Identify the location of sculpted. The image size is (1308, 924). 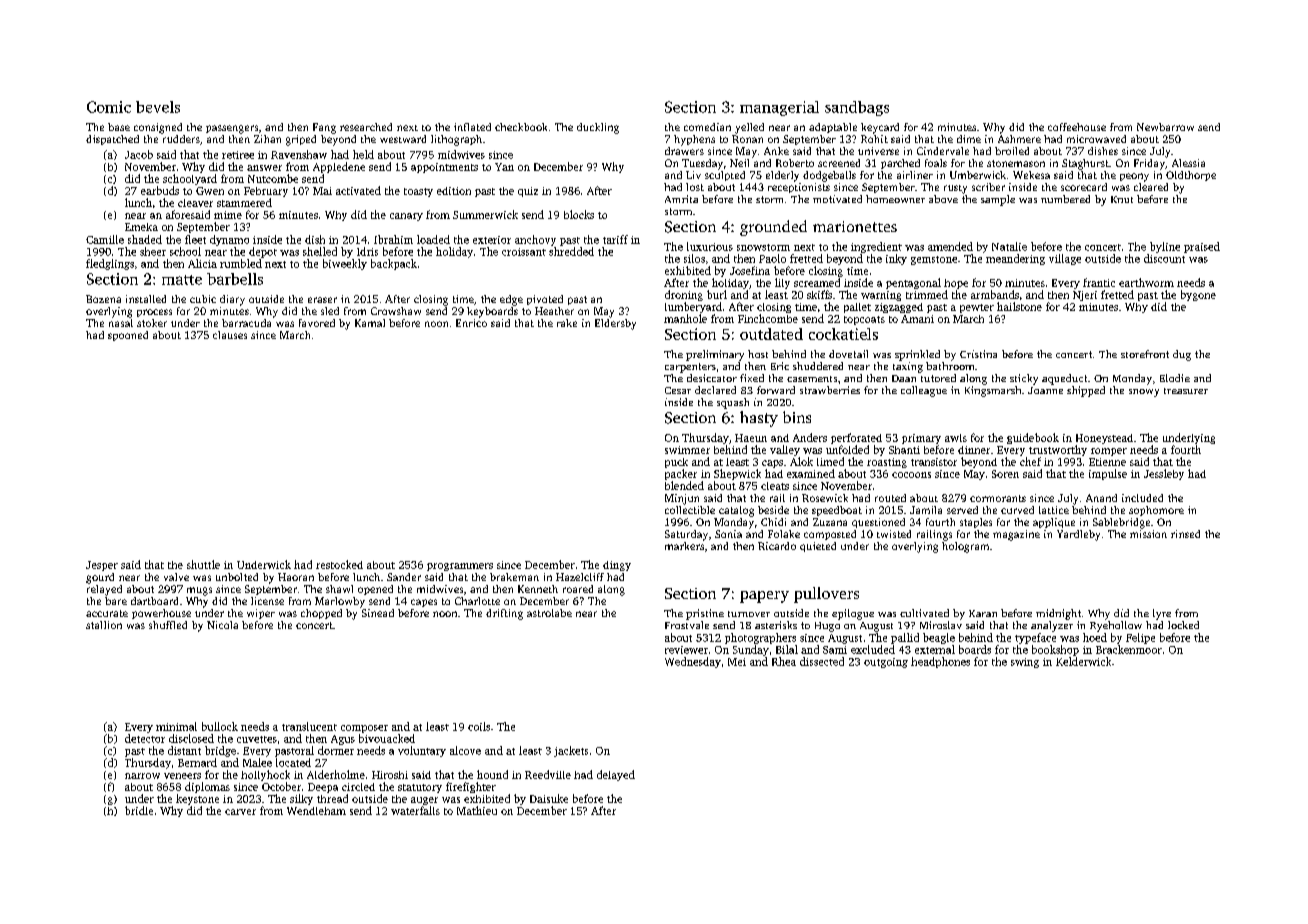
(725, 176).
